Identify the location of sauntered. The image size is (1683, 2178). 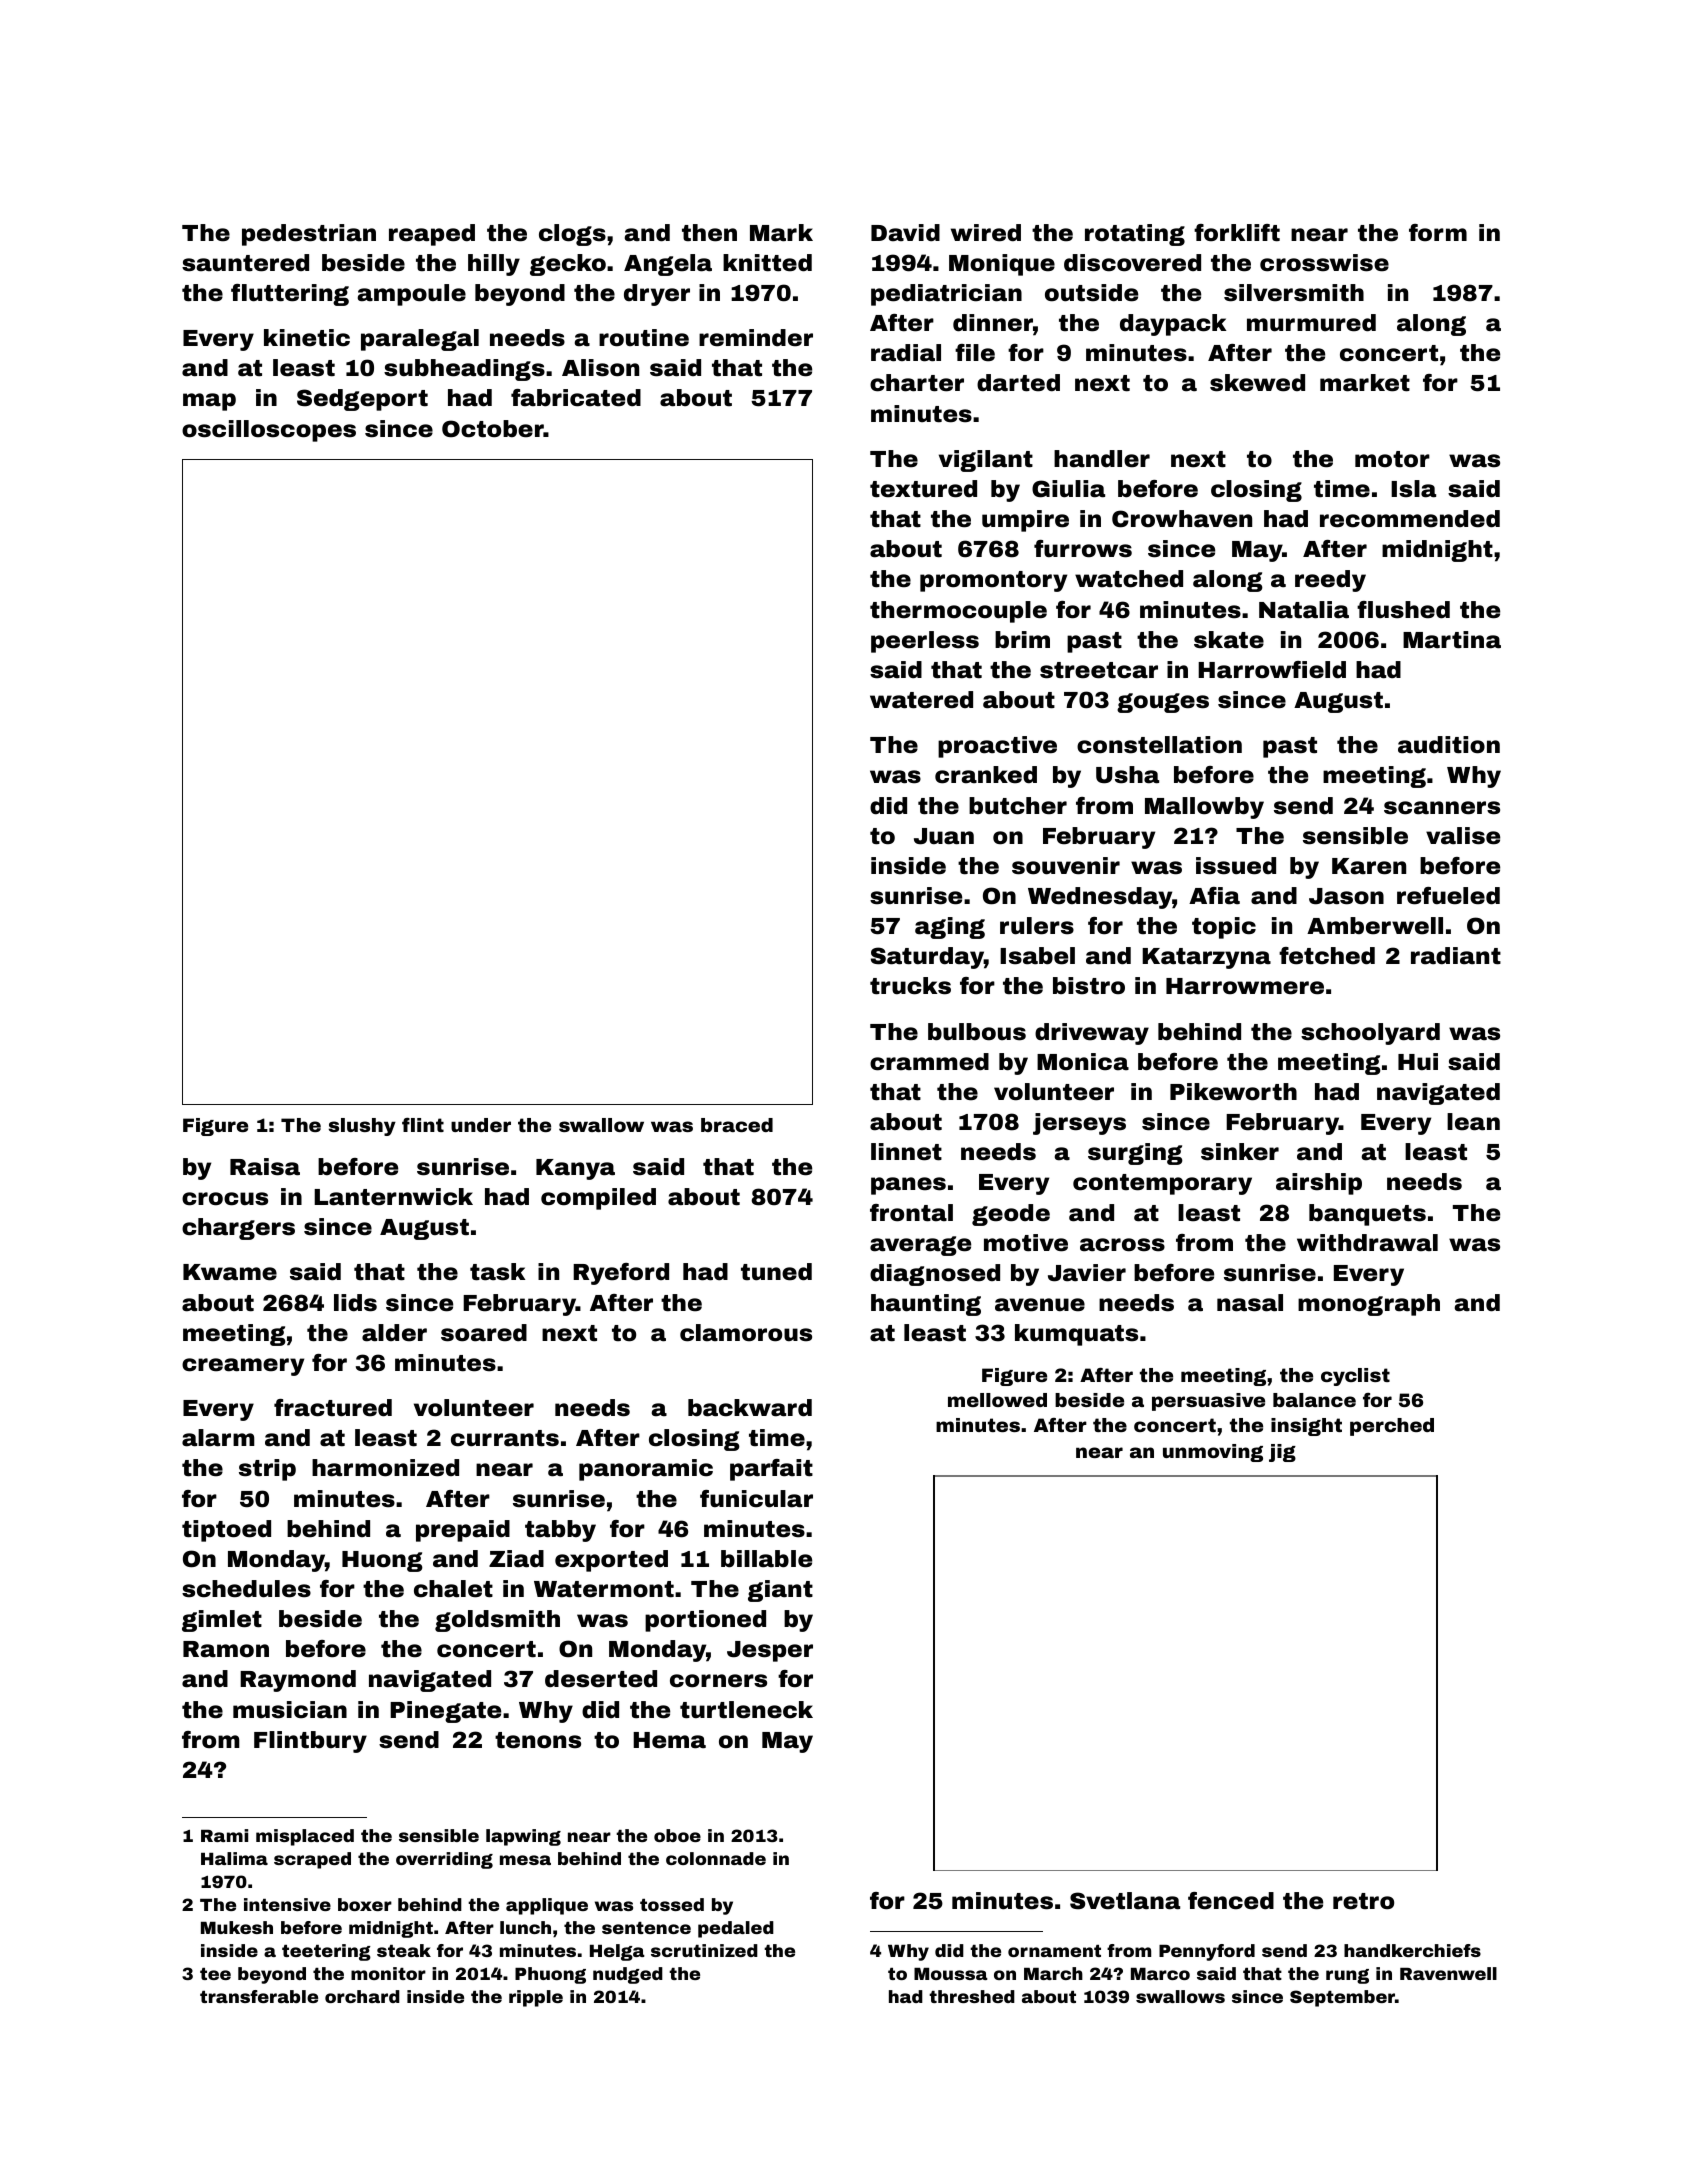
(245, 263).
